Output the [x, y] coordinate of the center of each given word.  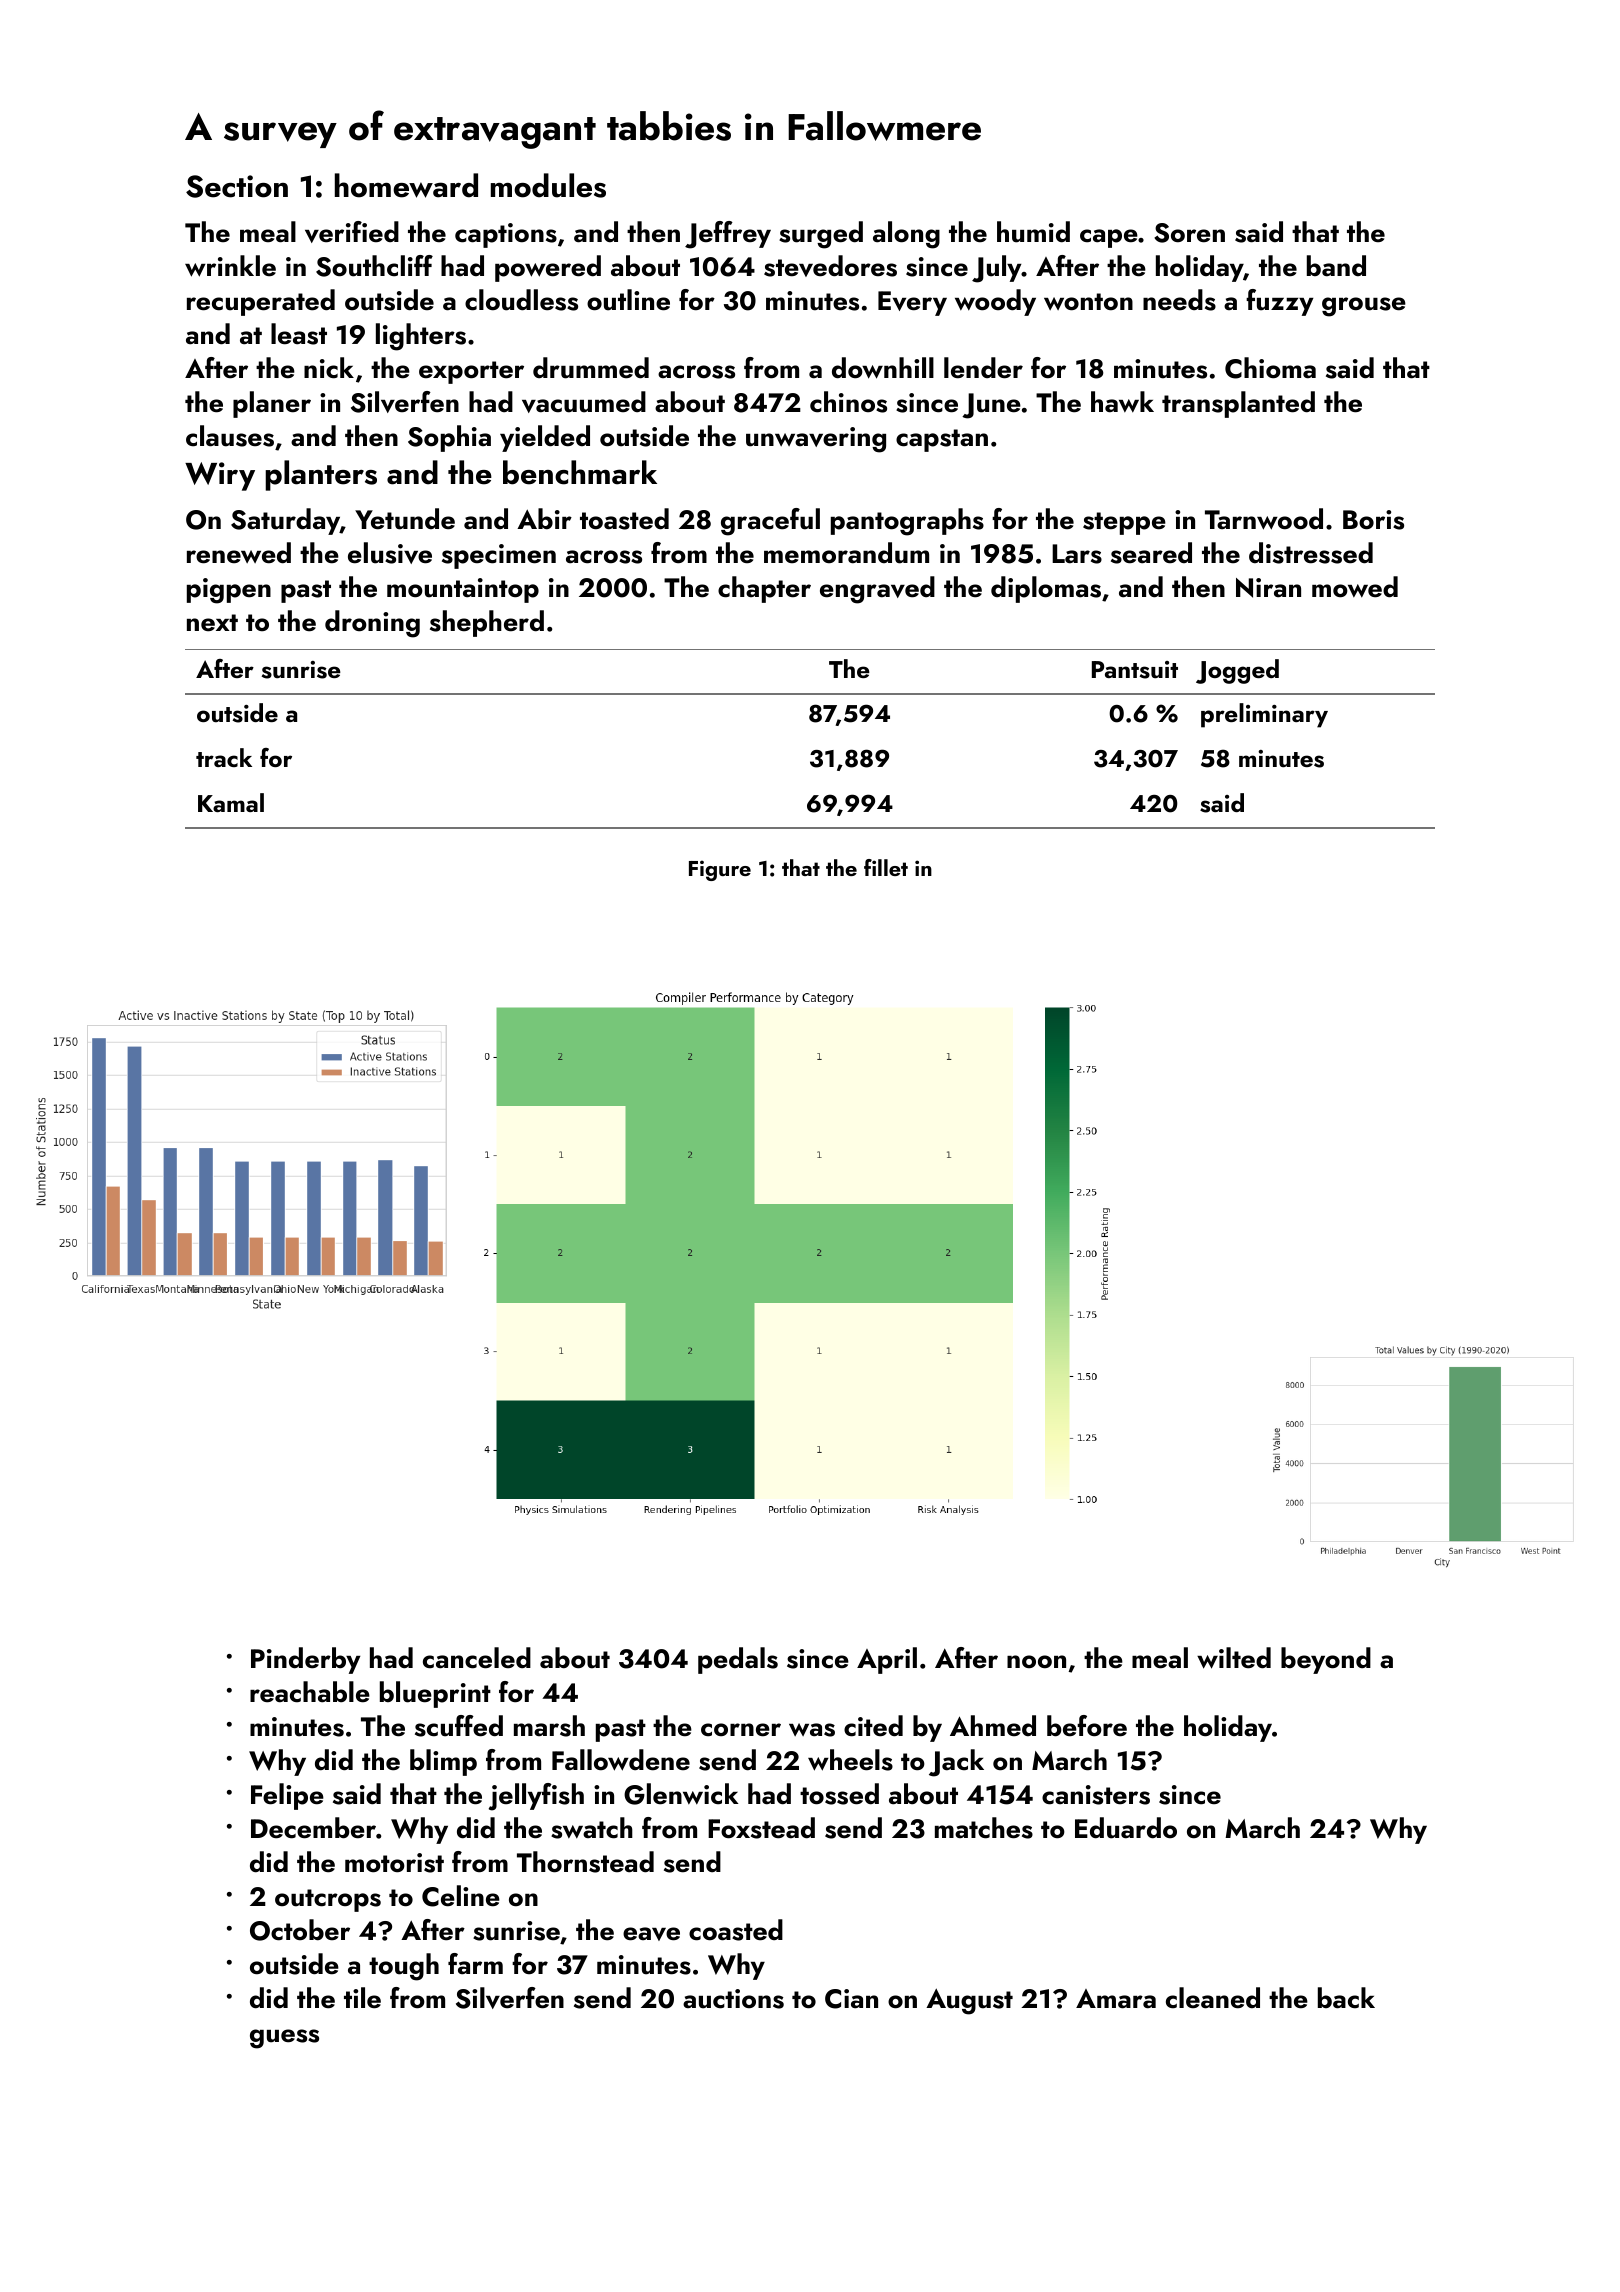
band [1336, 266]
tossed [839, 1794]
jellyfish [536, 1797]
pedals [738, 1660]
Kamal [231, 802]
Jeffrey [728, 235]
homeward [406, 185]
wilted [1234, 1658]
